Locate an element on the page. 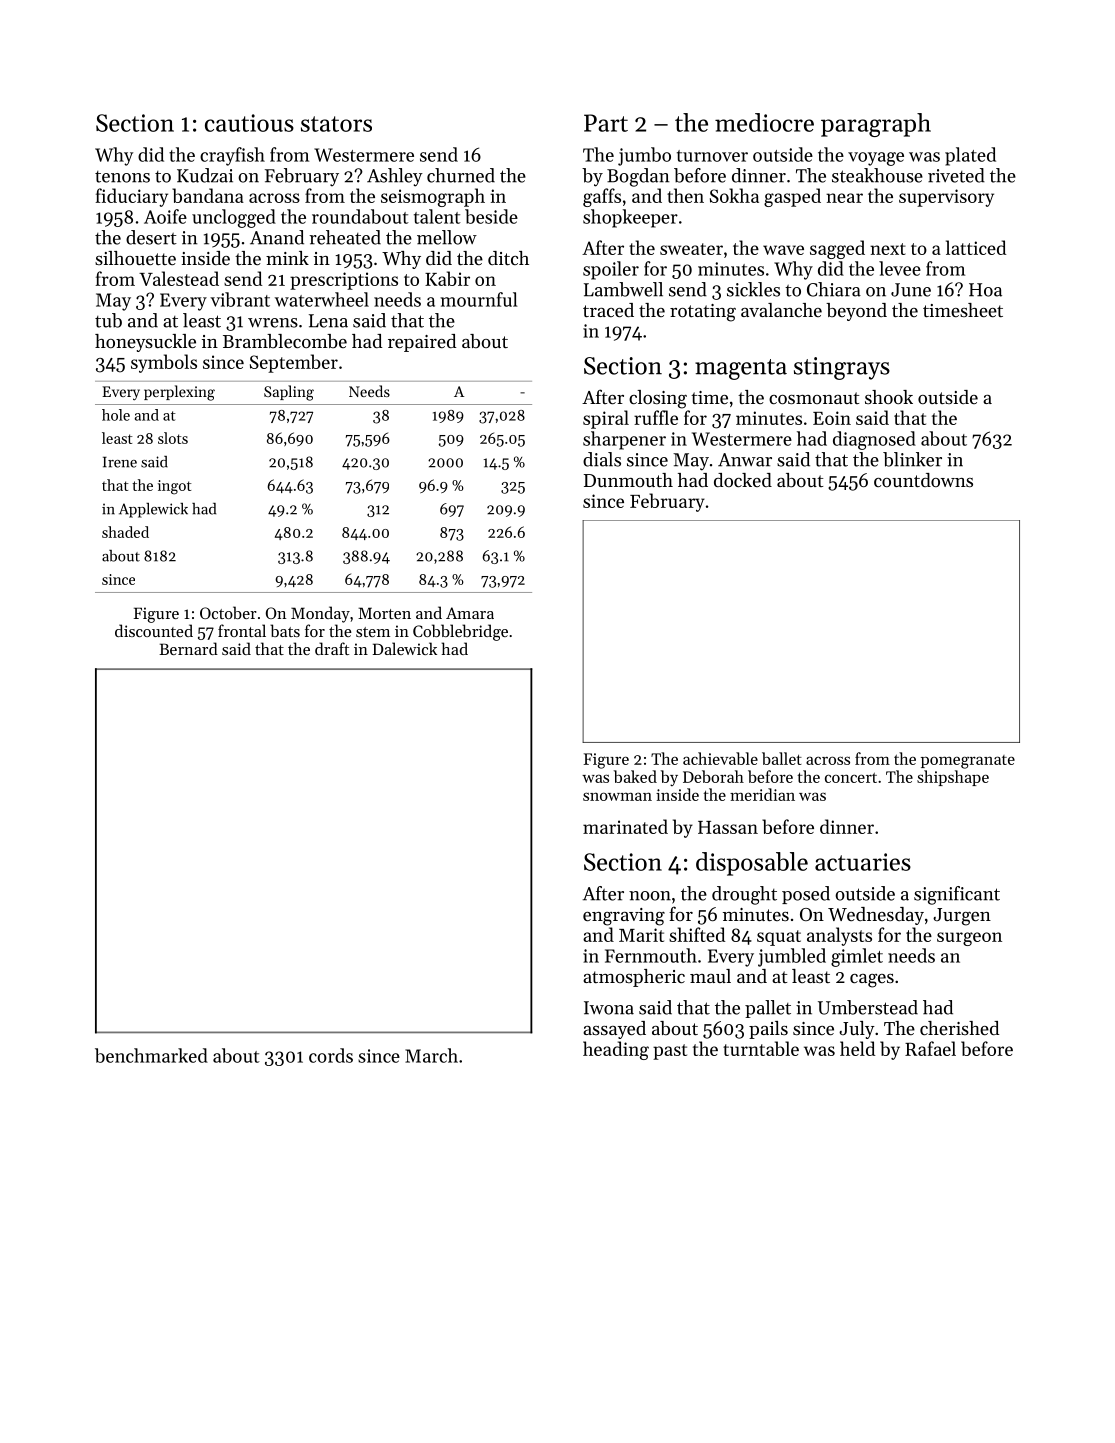 Image resolution: width=1115 pixels, height=1443 pixels. Part is located at coordinates (606, 123).
